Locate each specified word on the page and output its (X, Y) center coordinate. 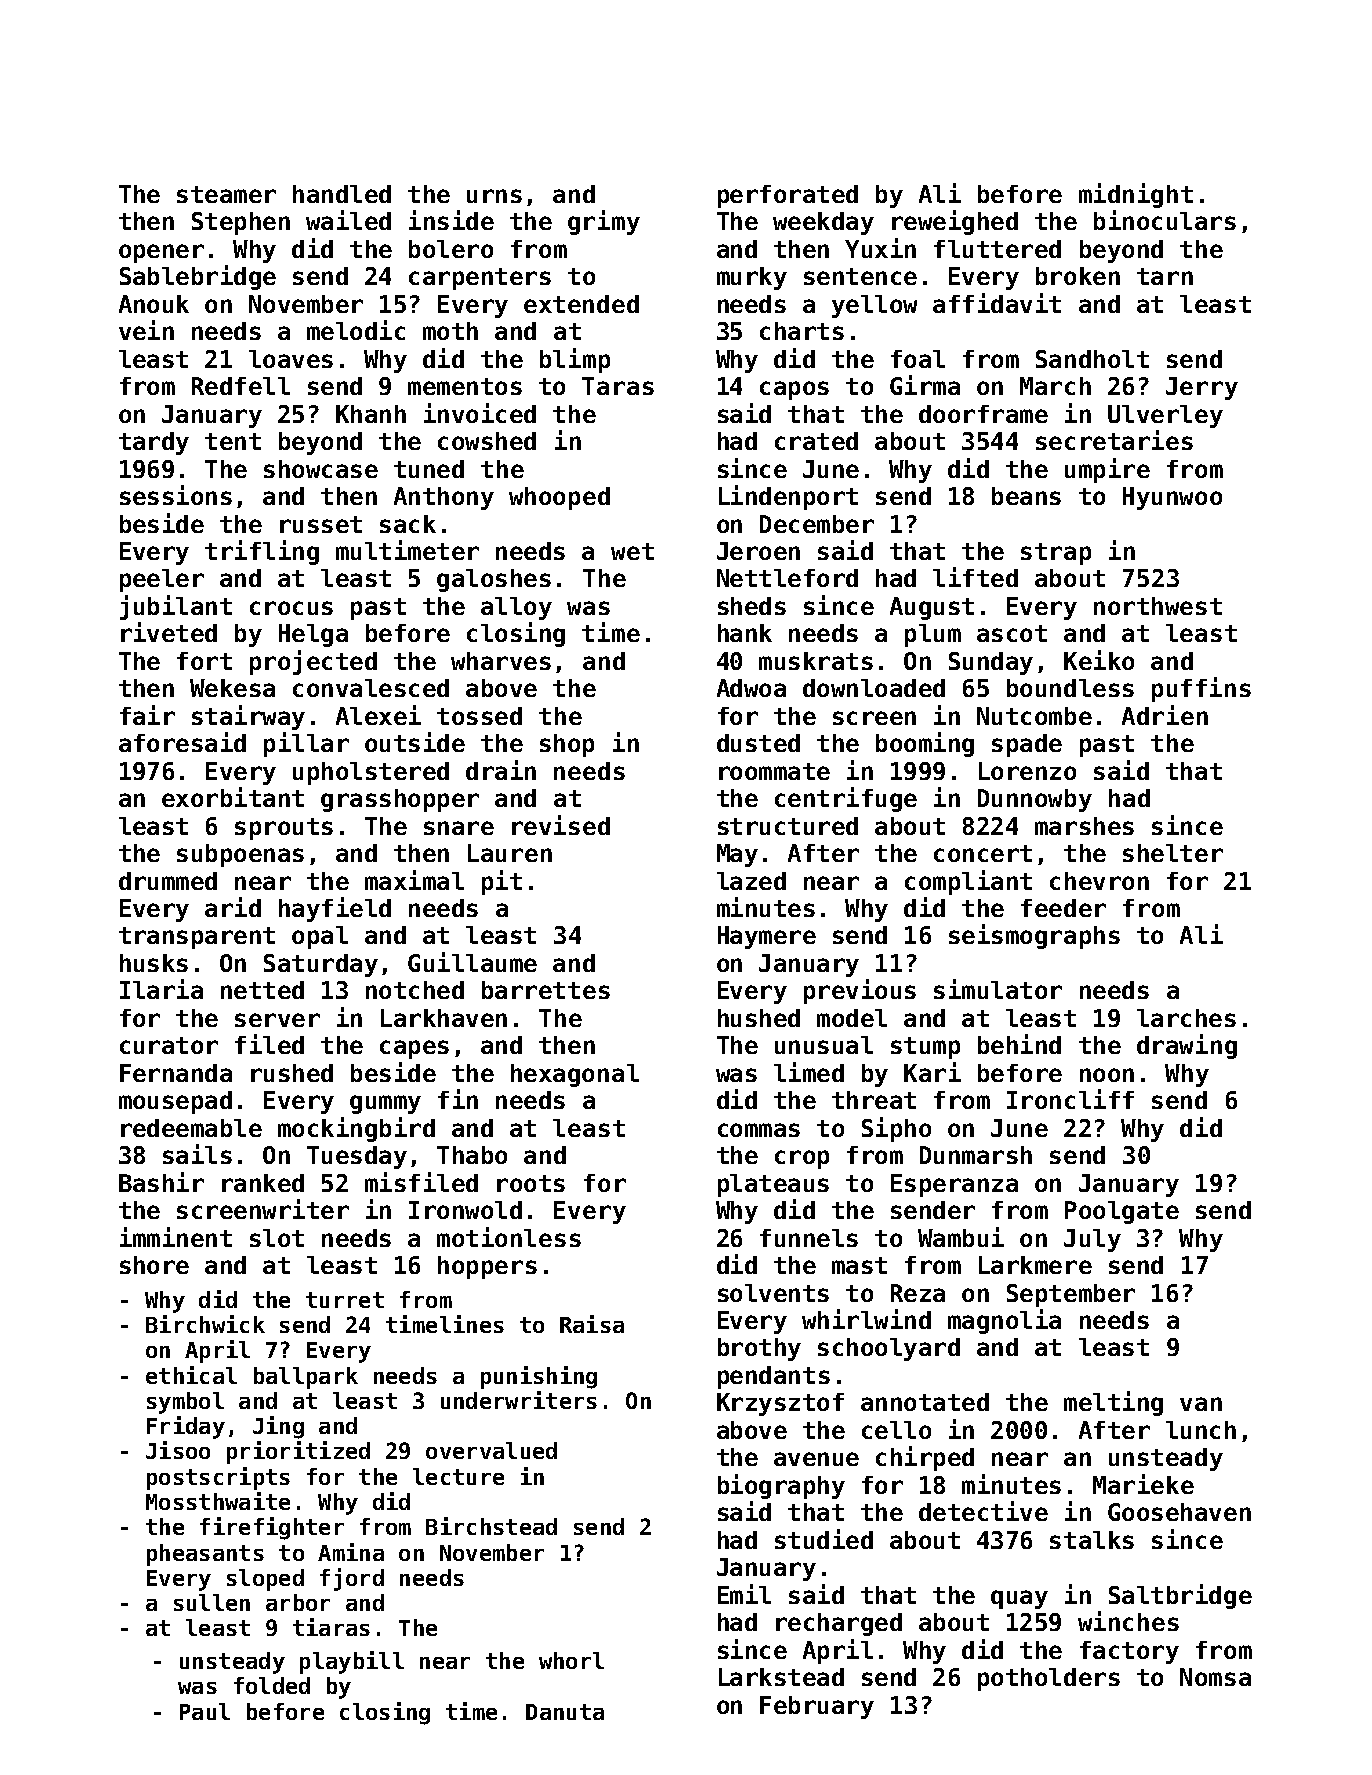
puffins (1201, 689)
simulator (998, 989)
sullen (212, 1602)
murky (752, 278)
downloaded (874, 688)
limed (809, 1072)
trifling (262, 552)
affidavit (997, 303)
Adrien (1165, 715)
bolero (451, 249)
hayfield (335, 909)
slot (277, 1238)
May (737, 855)
